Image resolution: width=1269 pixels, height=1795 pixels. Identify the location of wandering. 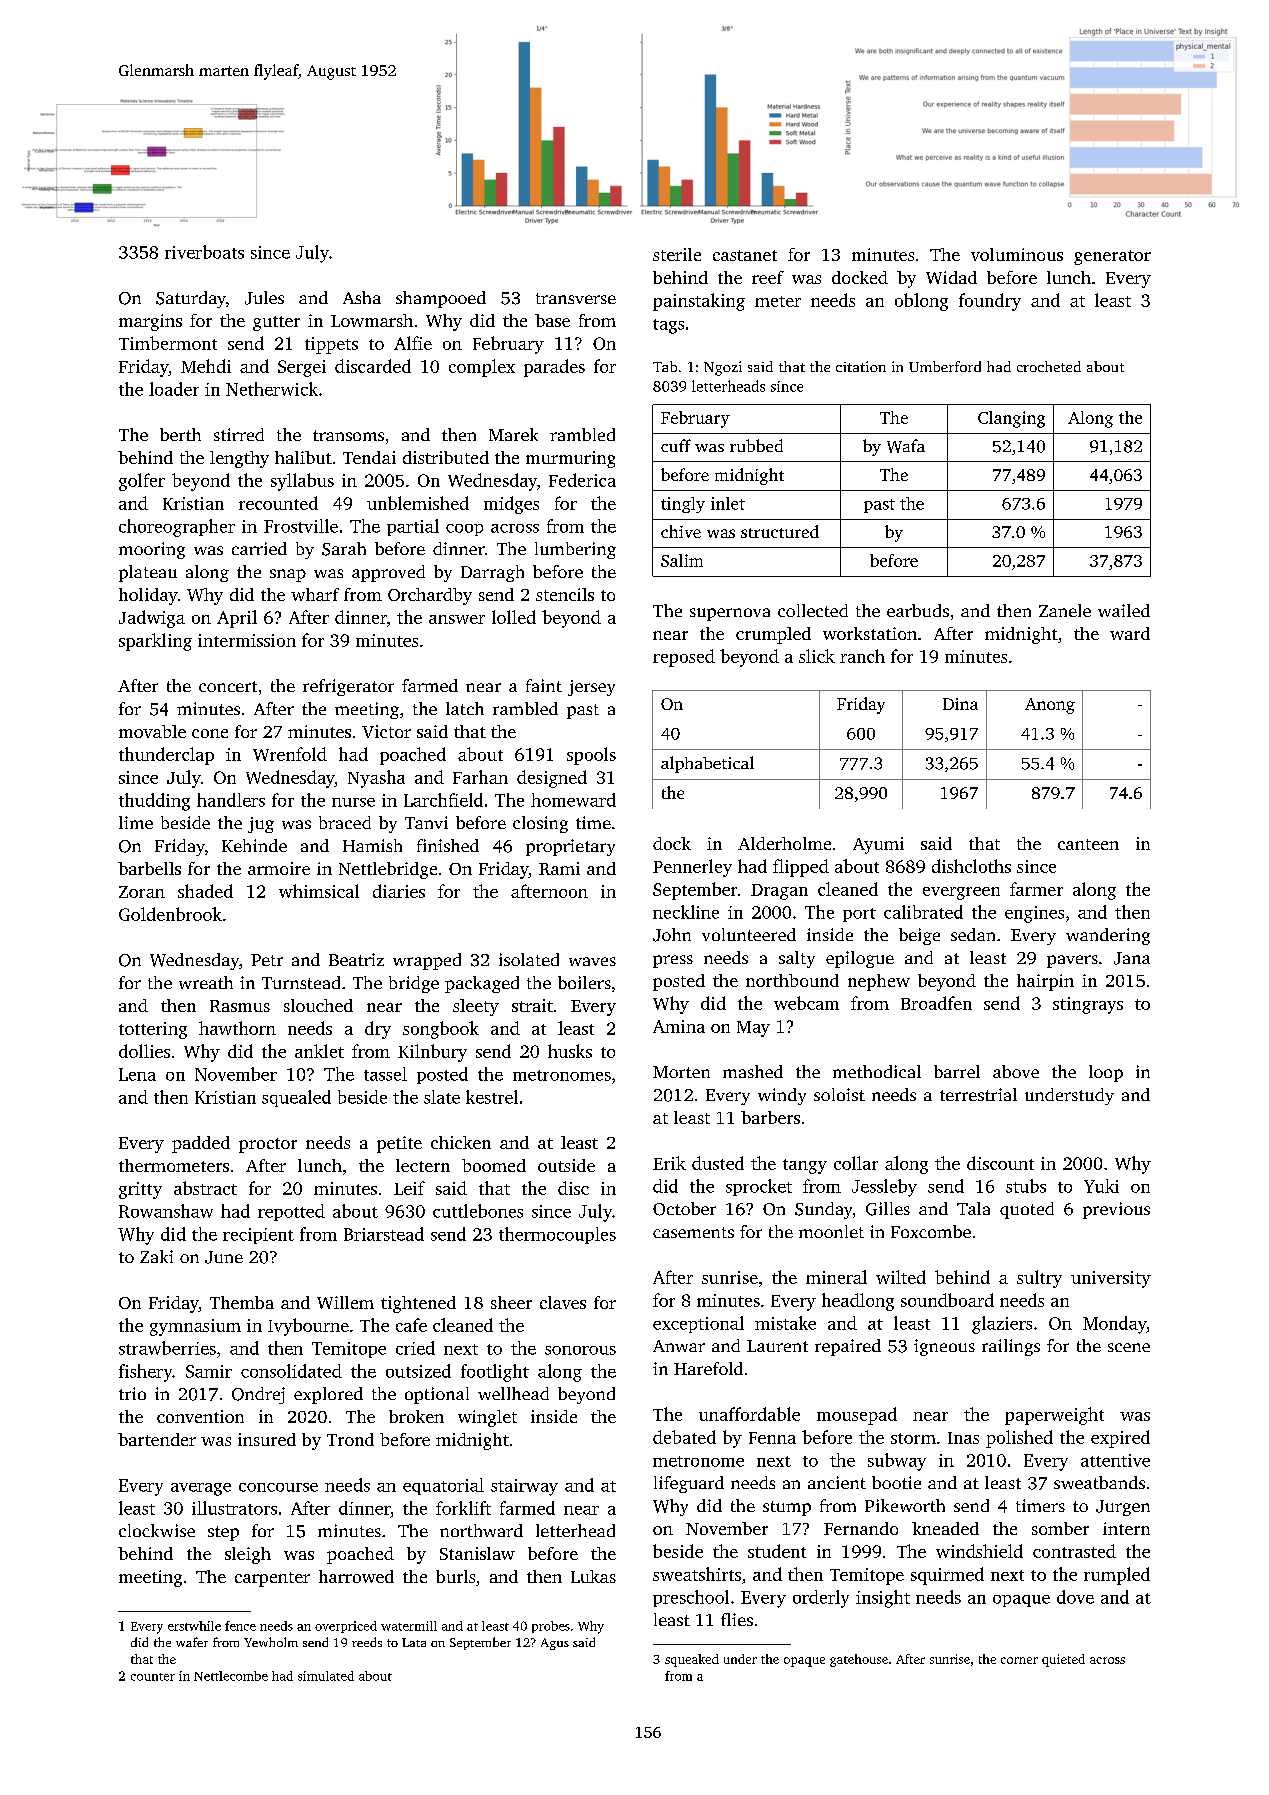
(1108, 936).
